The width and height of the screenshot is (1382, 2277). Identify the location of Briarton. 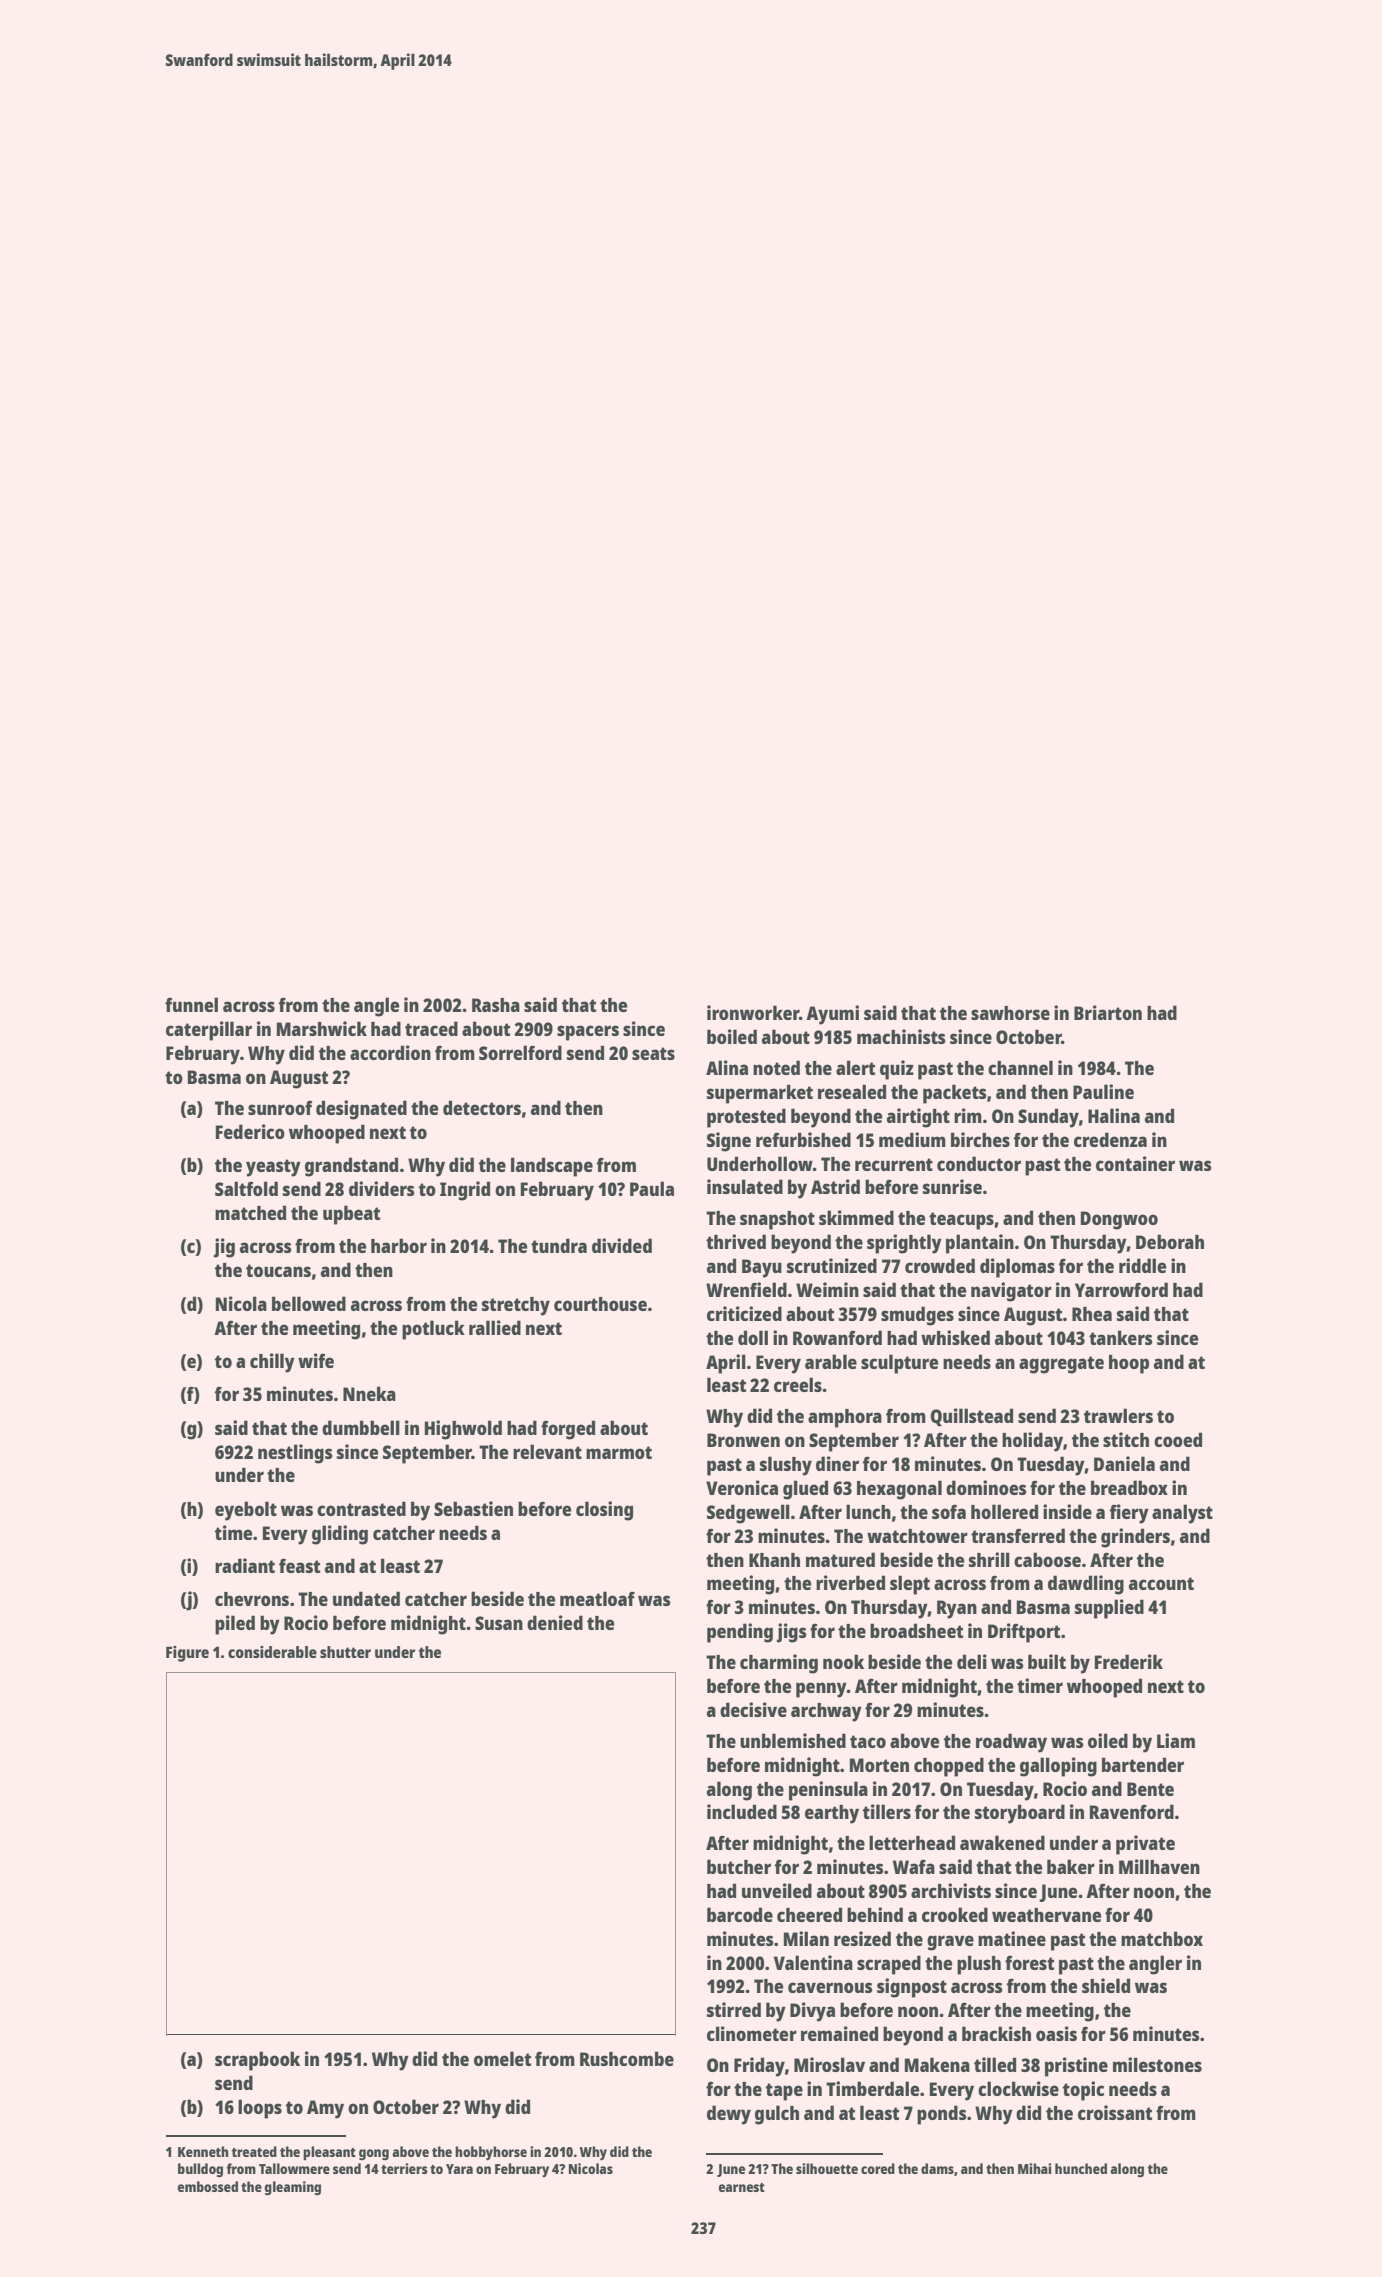
(1108, 1012).
